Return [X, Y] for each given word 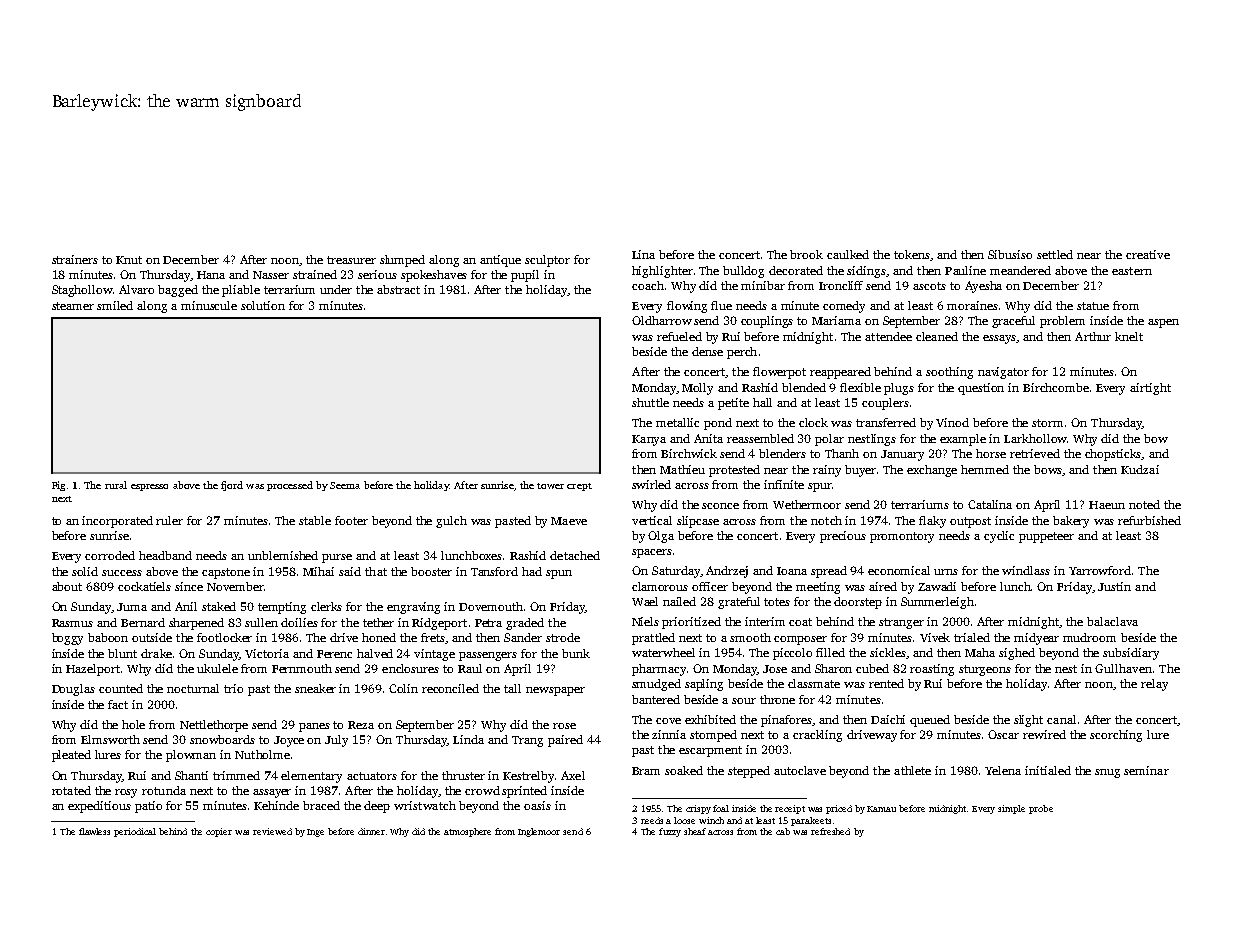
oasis [537, 805]
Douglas [73, 690]
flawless [94, 831]
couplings [767, 322]
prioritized [691, 623]
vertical [652, 520]
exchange [932, 471]
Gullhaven [1123, 668]
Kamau [881, 809]
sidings [866, 272]
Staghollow [82, 291]
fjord [232, 486]
